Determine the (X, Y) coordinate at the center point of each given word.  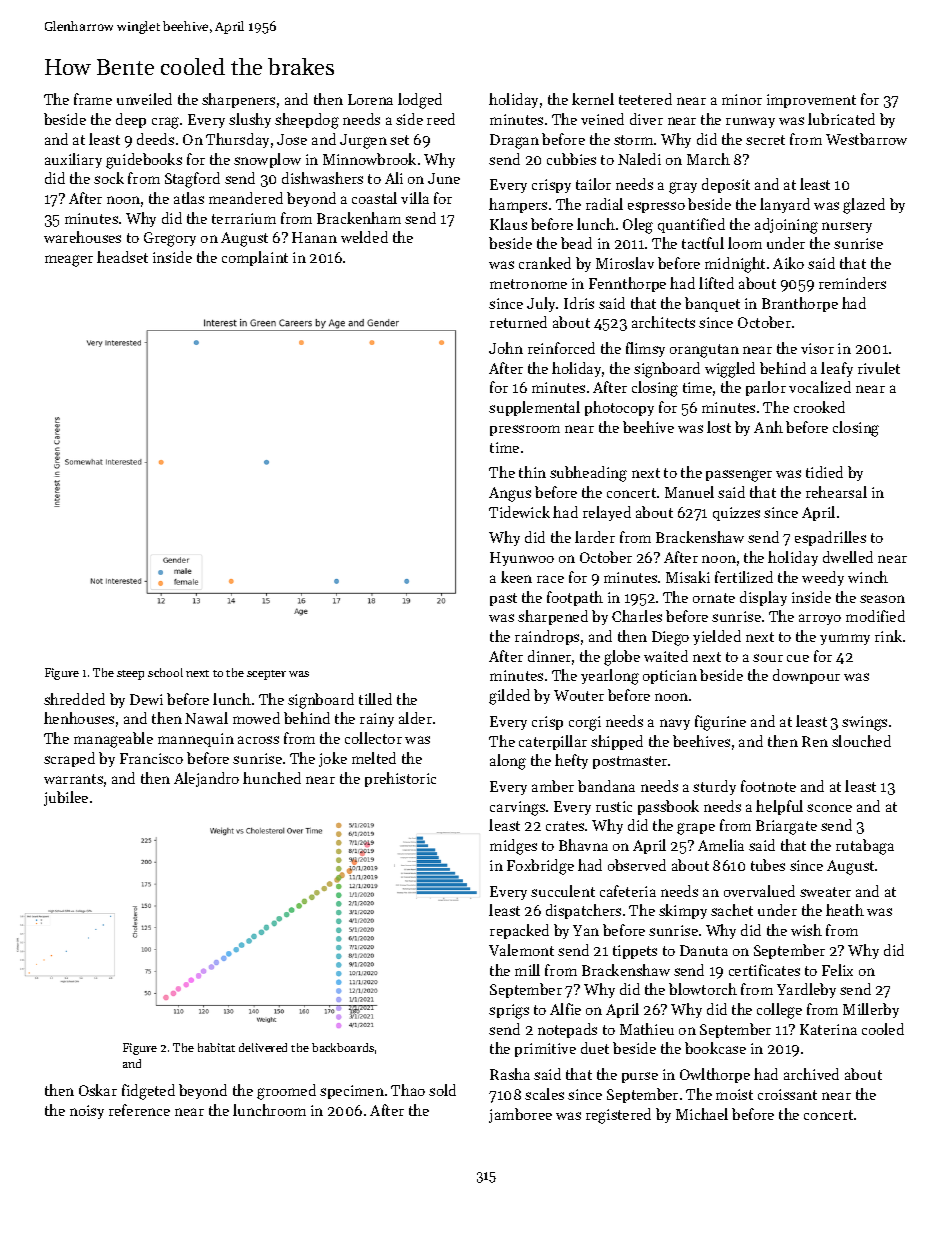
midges (513, 847)
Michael (702, 1114)
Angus (510, 494)
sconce (829, 808)
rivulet (879, 368)
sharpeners (238, 100)
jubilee (66, 798)
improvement (811, 101)
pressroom (525, 430)
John (506, 348)
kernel (593, 99)
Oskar (98, 1090)
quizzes (736, 514)
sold (442, 1090)
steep (130, 675)
